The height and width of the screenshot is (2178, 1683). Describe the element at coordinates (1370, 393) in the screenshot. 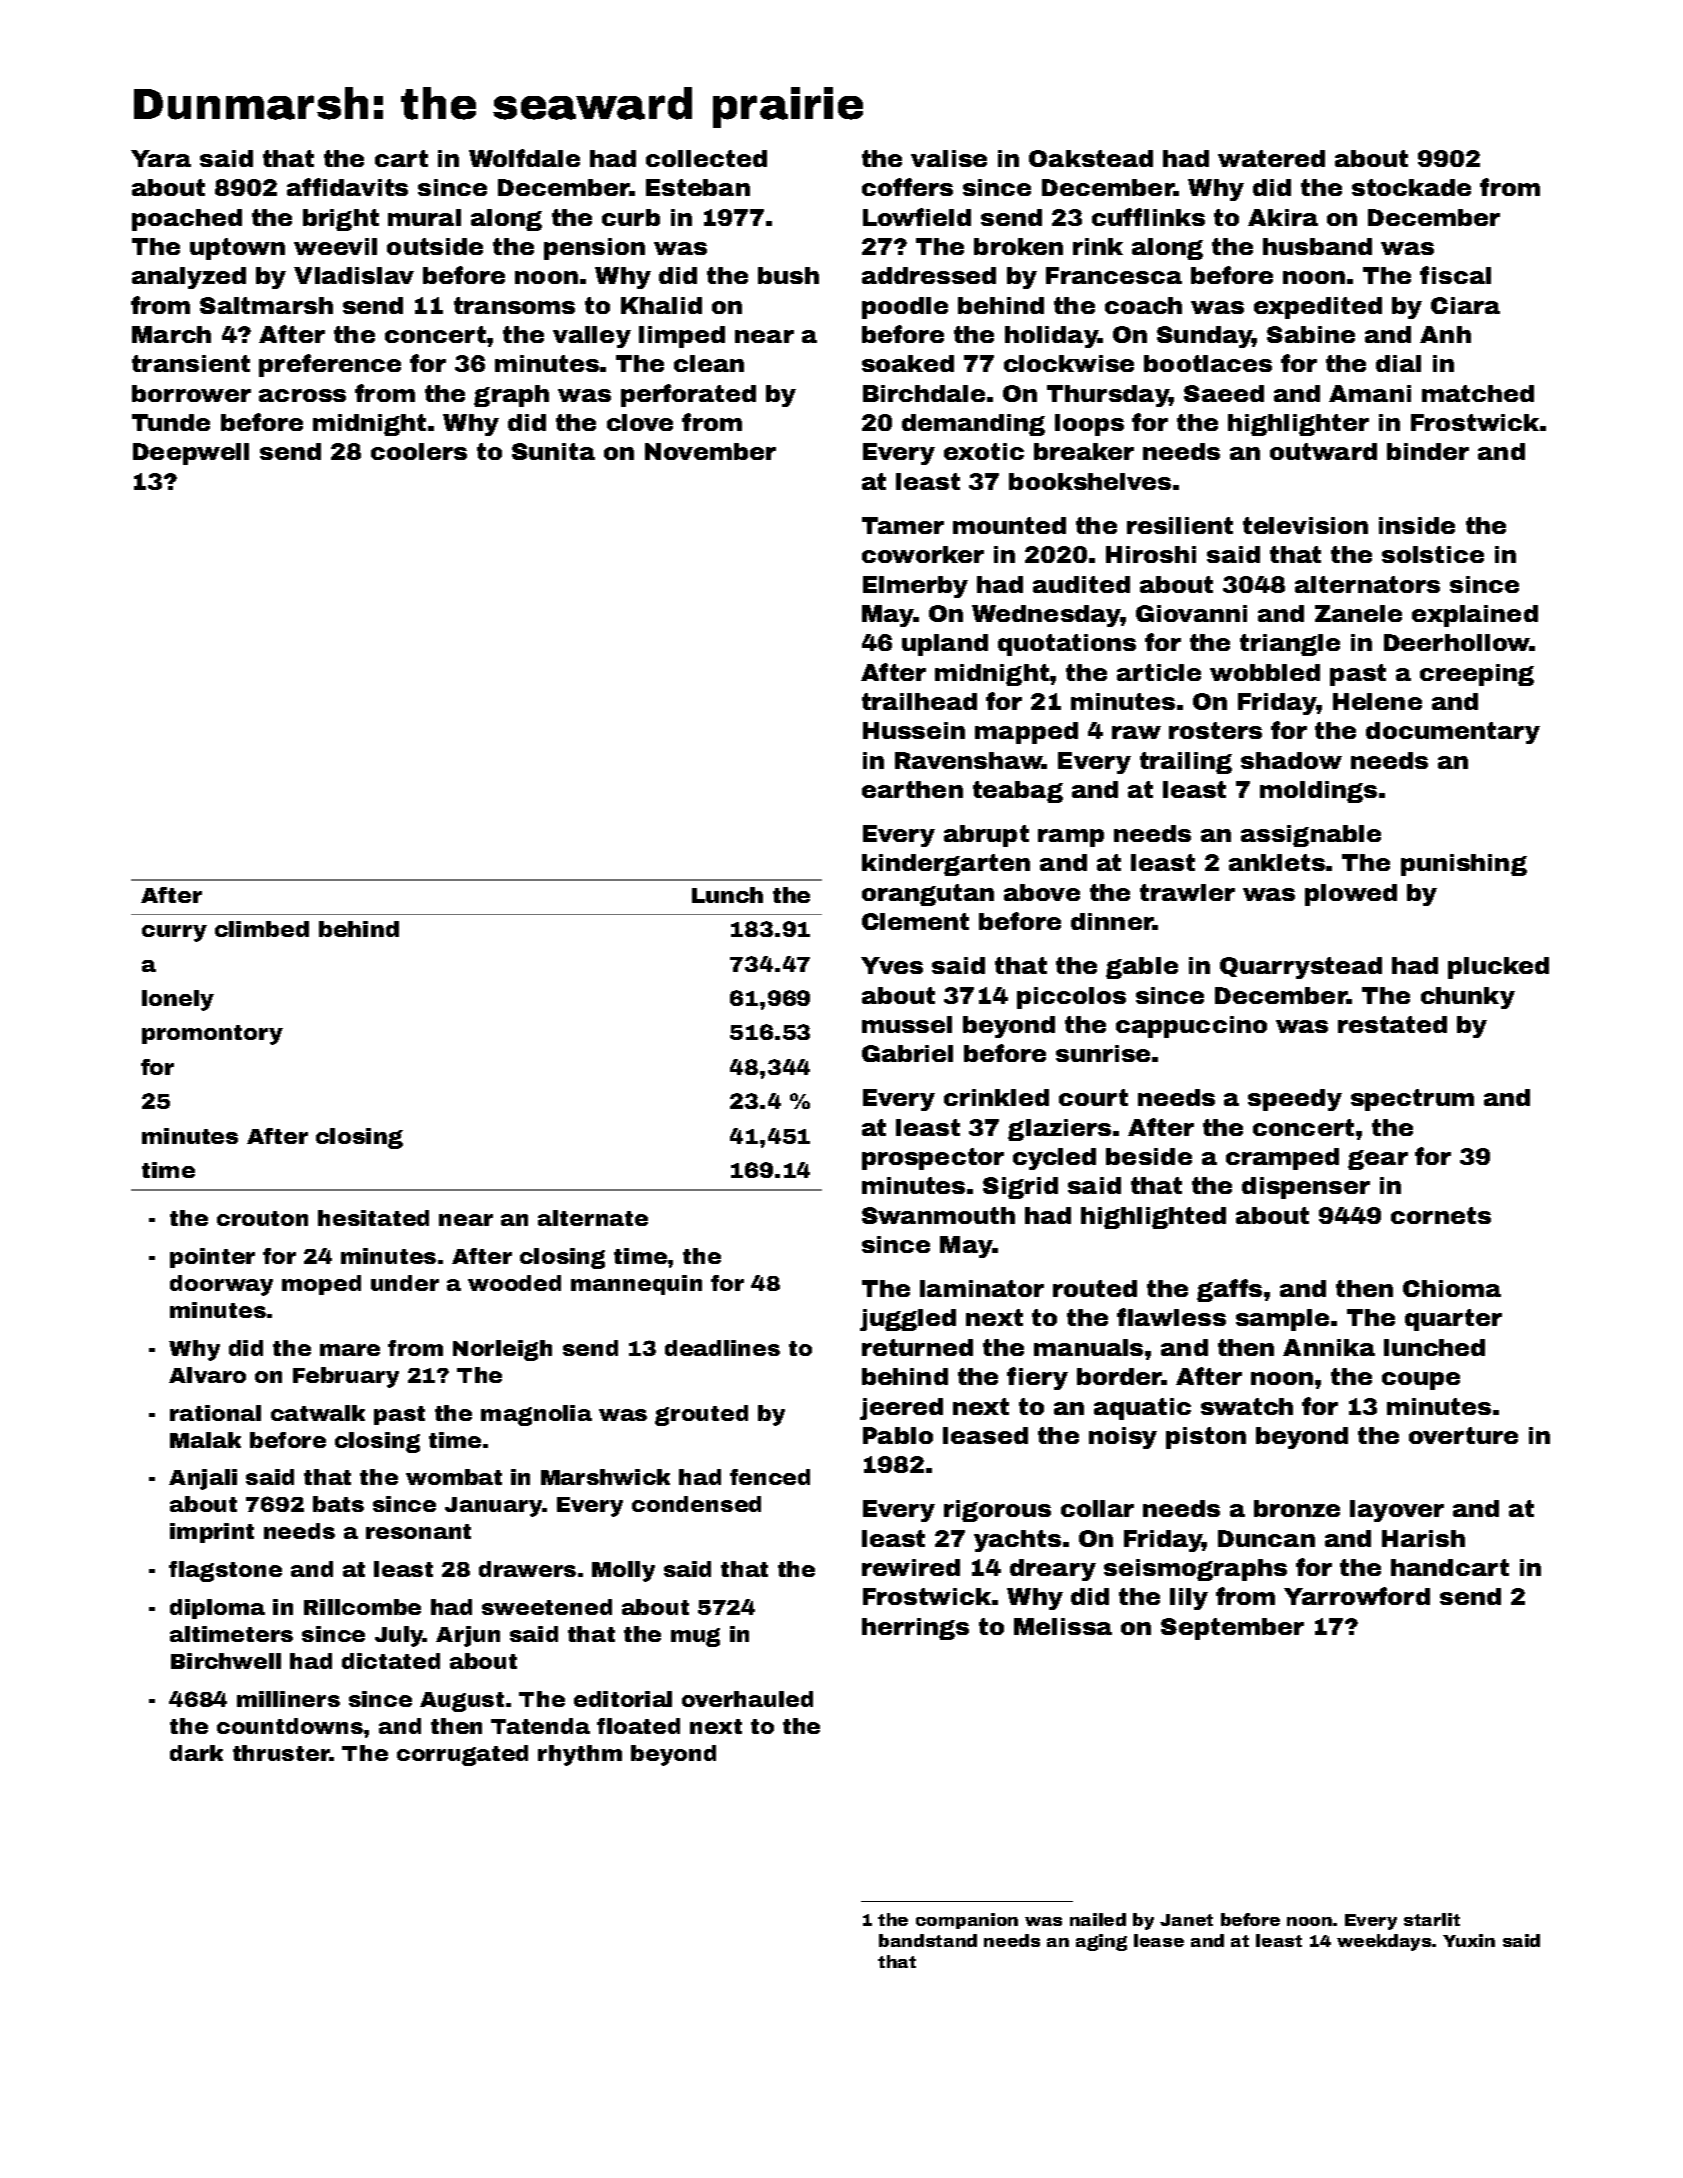

I see `Amani` at that location.
